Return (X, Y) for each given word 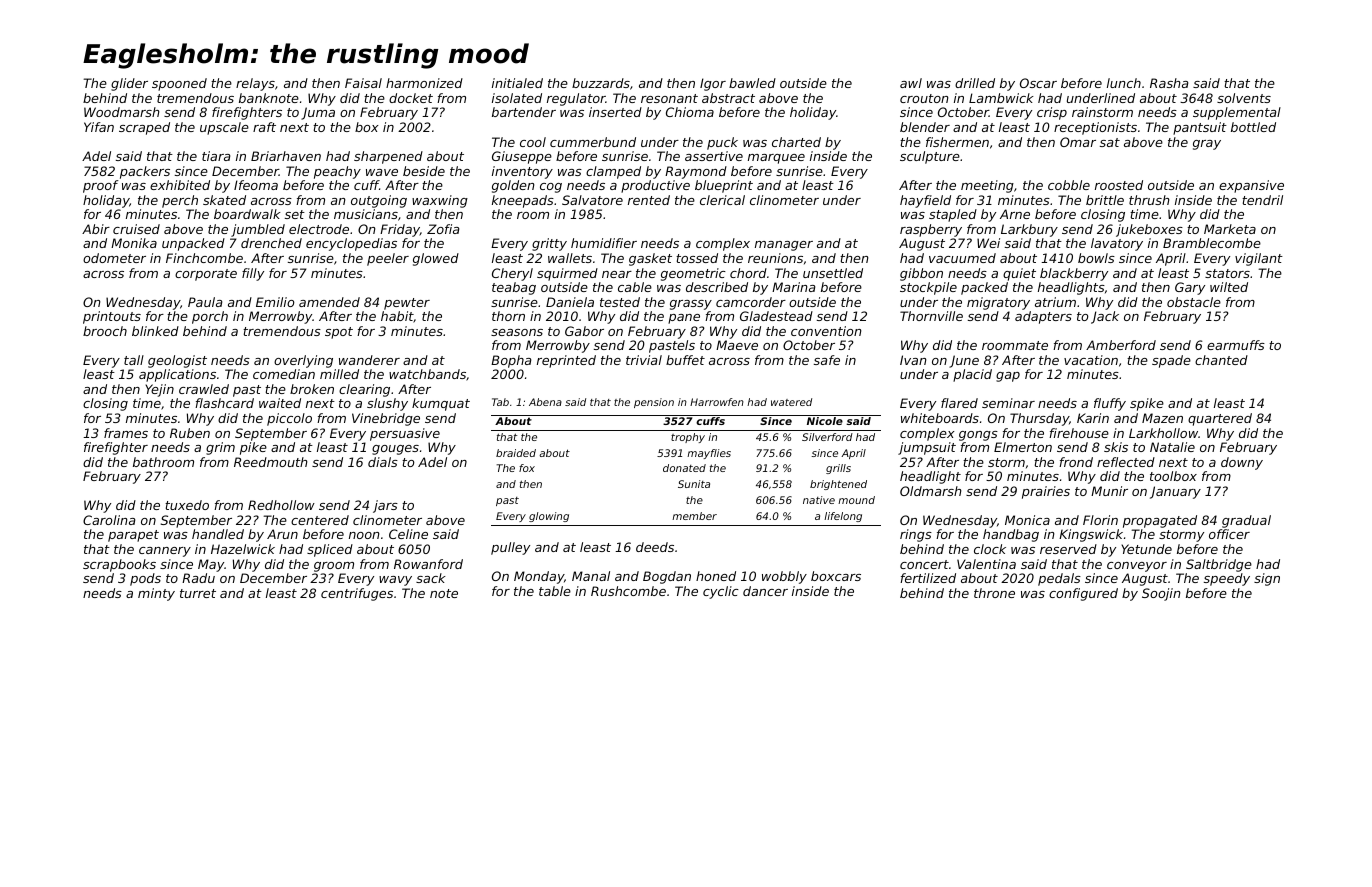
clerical (722, 200)
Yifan (99, 127)
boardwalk (247, 214)
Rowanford (428, 564)
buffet (685, 360)
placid (972, 375)
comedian (284, 374)
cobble (1069, 185)
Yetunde (1146, 549)
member (694, 516)
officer (1229, 534)
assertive (714, 156)
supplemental (1237, 113)
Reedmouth (271, 462)
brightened (838, 485)
